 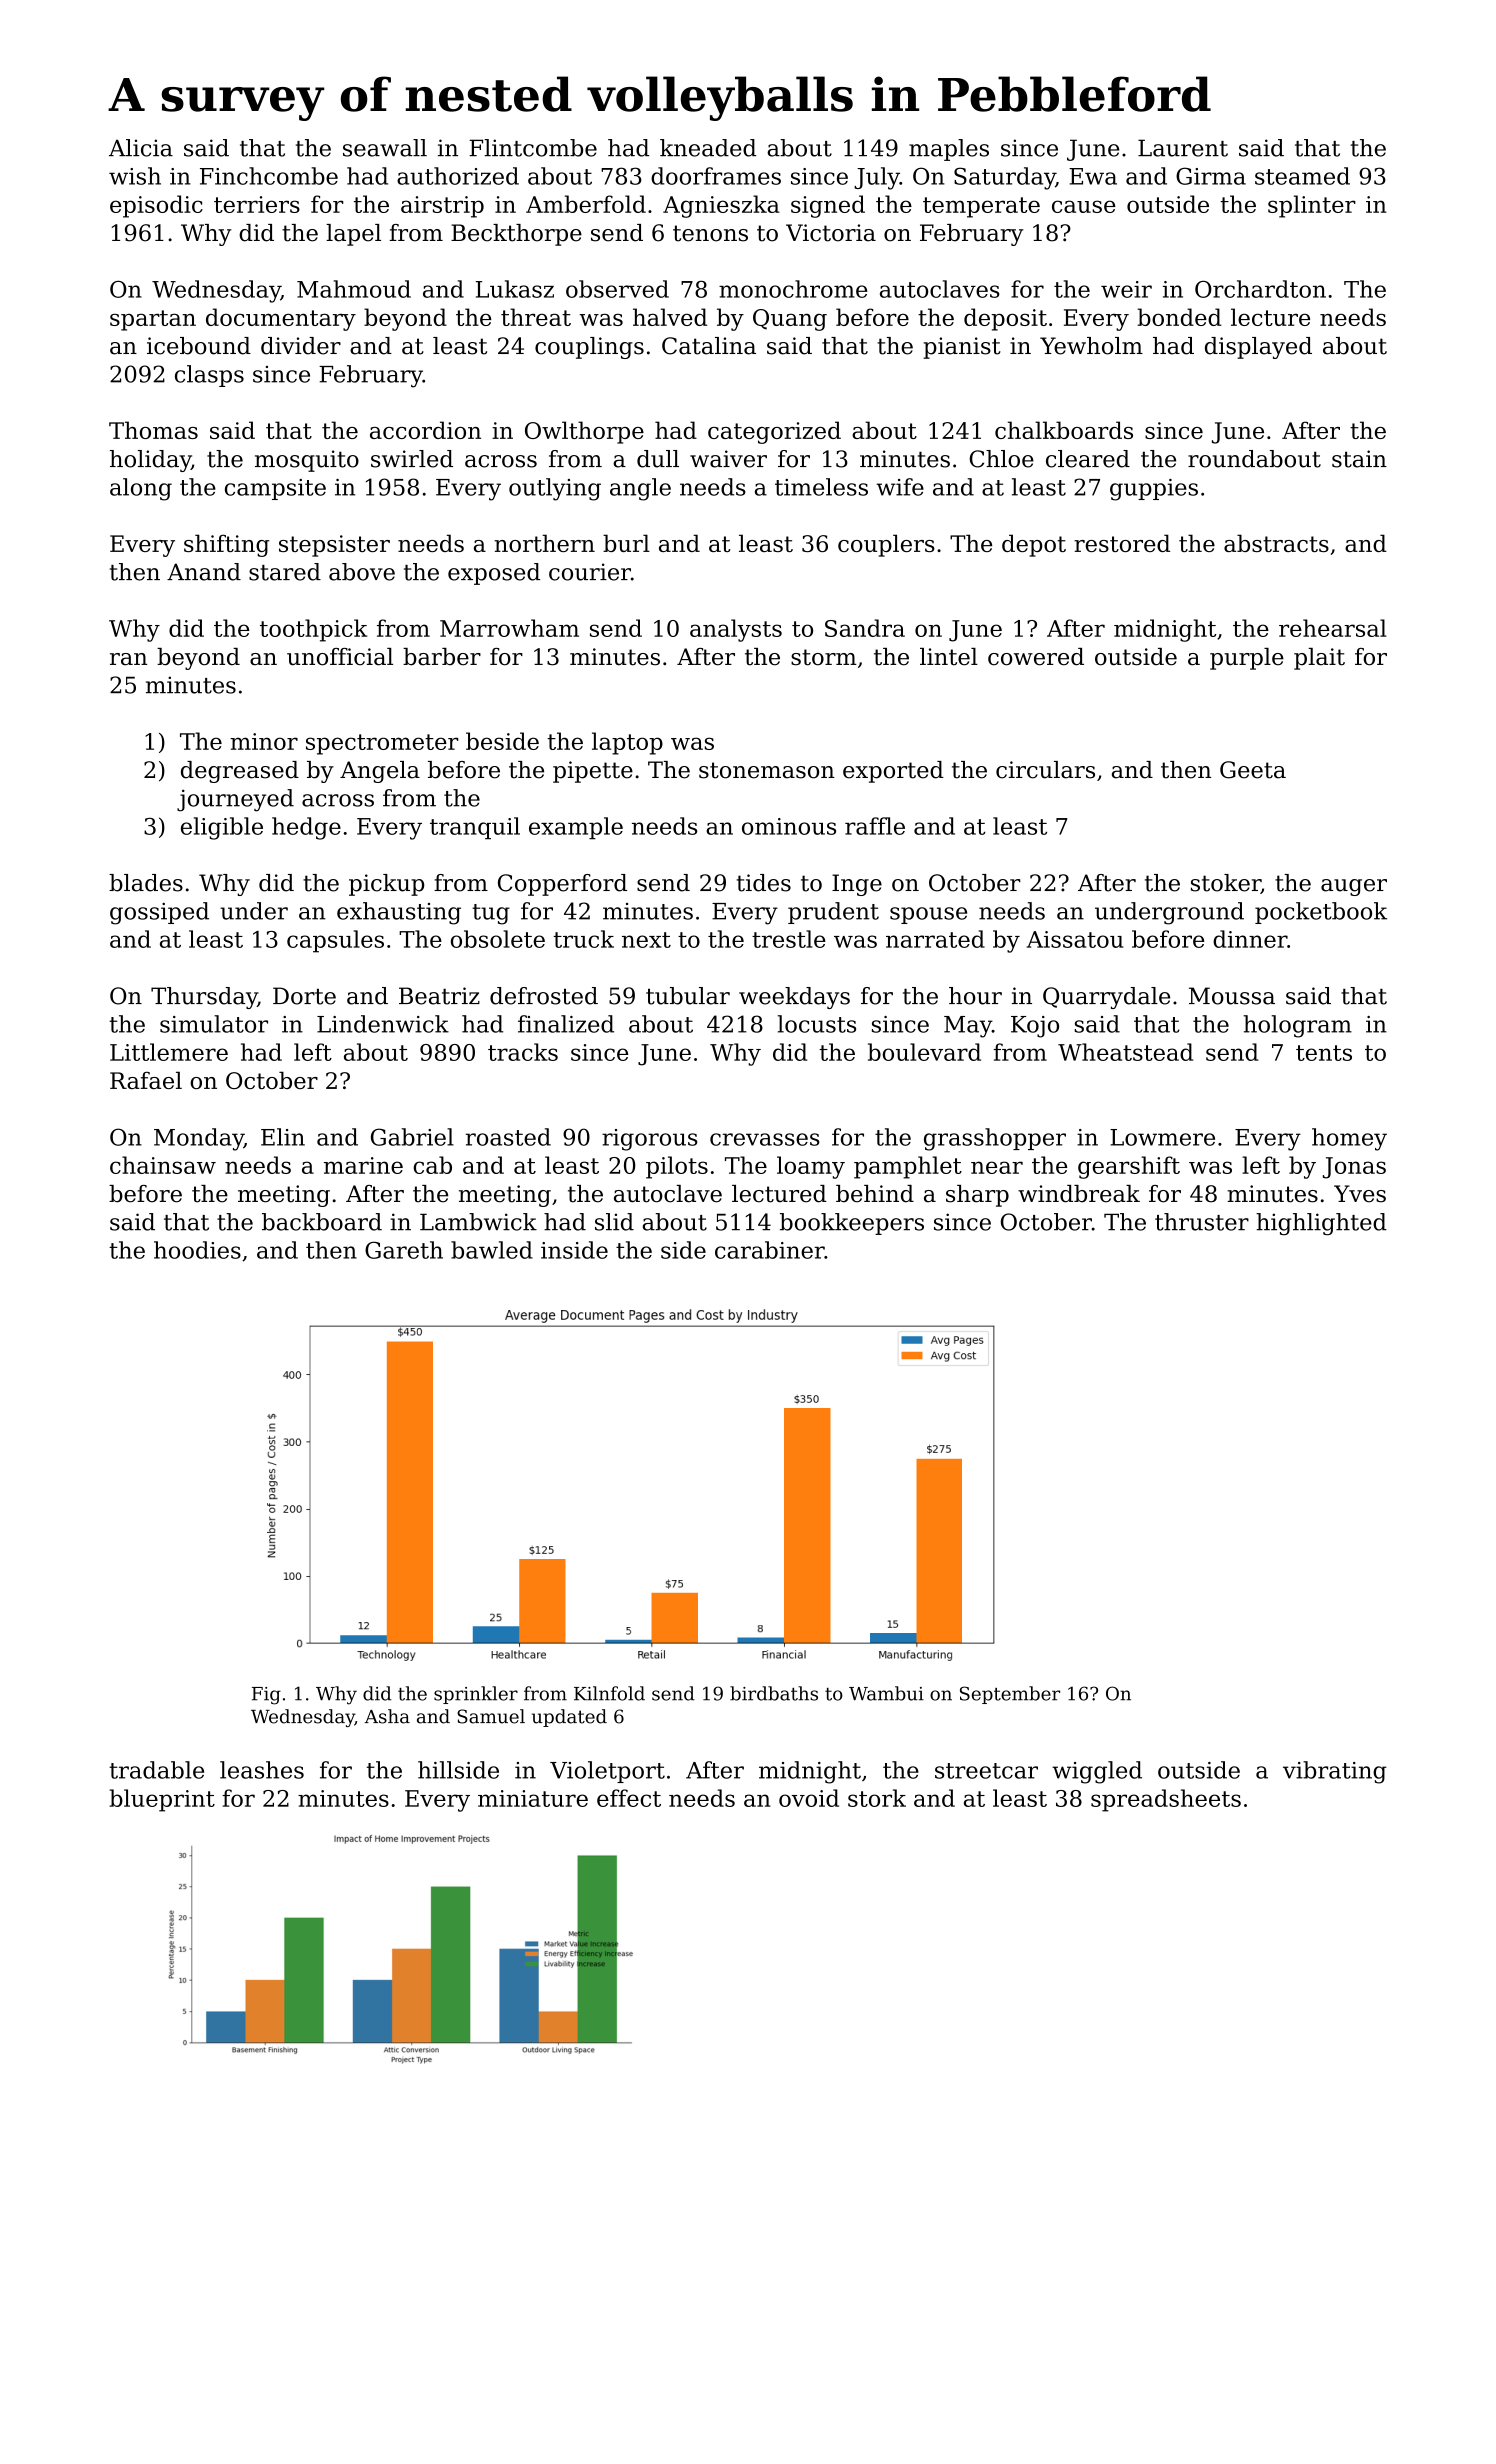 I want to click on Lambwick, so click(x=478, y=1222).
